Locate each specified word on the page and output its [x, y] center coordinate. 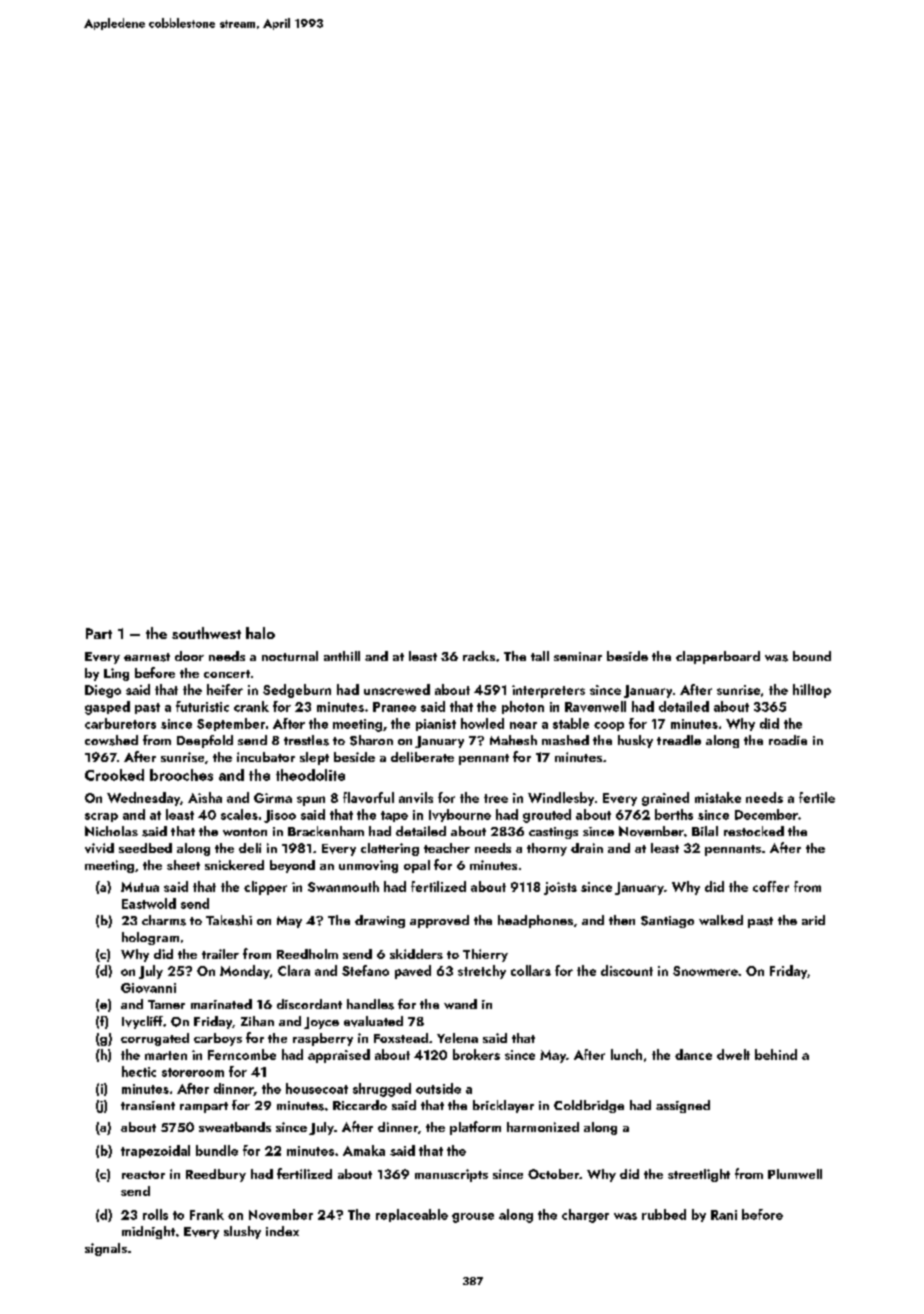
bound [812, 656]
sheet [183, 865]
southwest [206, 633]
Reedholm [307, 954]
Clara [294, 970]
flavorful [368, 797]
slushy [242, 1232]
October [553, 1174]
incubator [266, 757]
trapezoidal [155, 1151]
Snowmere [705, 971]
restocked [754, 831]
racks [479, 656]
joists [560, 888]
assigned [683, 1106]
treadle [679, 740]
